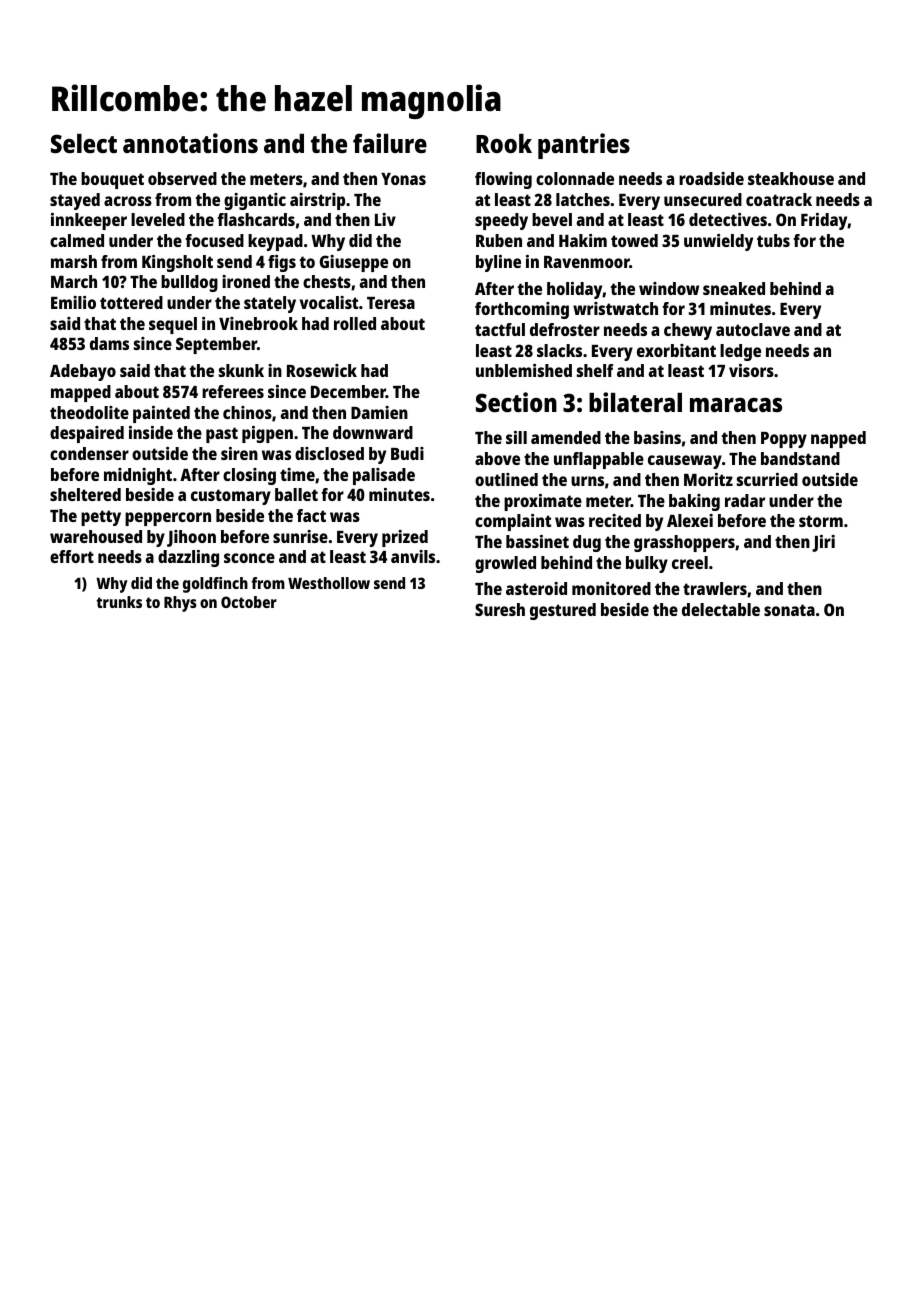 This screenshot has height=1308, width=924. Describe the element at coordinates (101, 518) in the screenshot. I see `petty` at that location.
